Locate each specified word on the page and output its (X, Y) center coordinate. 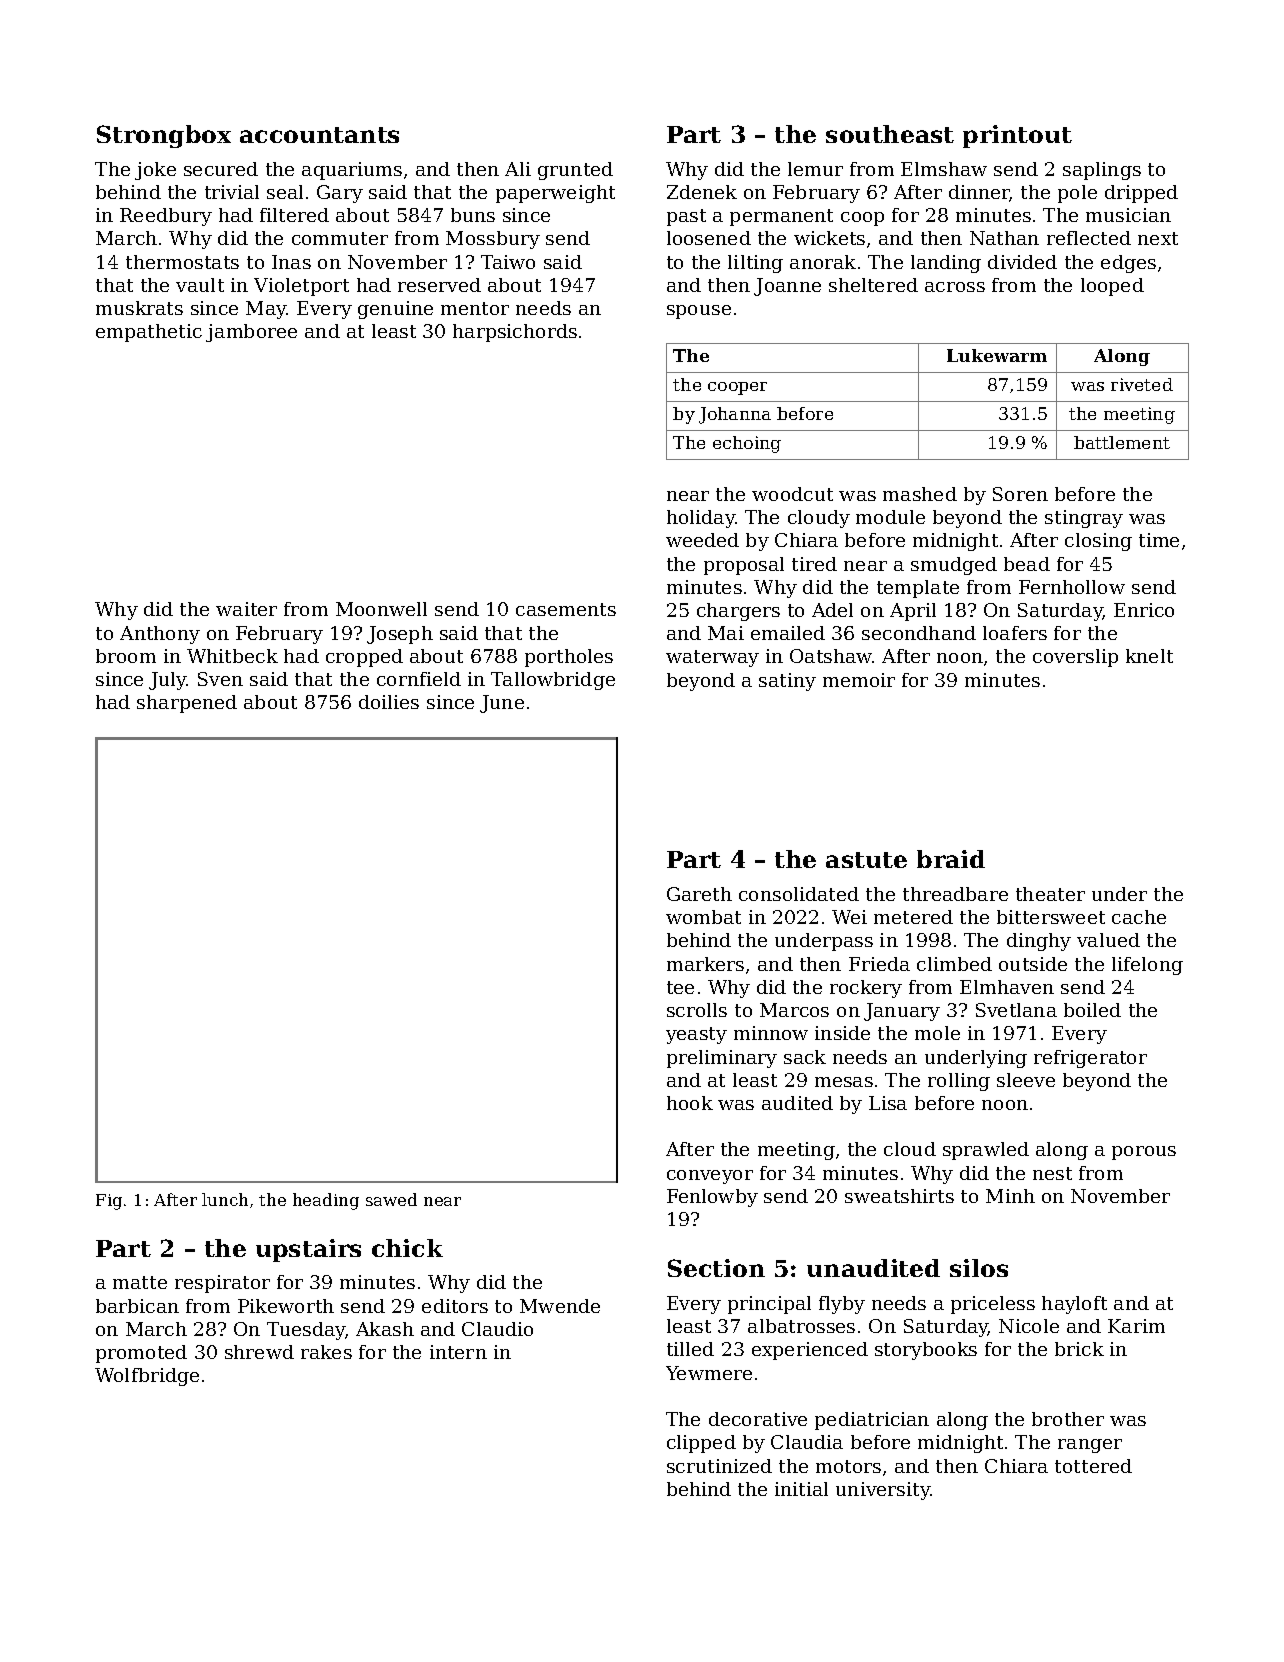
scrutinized (719, 1466)
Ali (518, 169)
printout (1017, 136)
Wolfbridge (147, 1377)
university (883, 1491)
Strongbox (164, 136)
